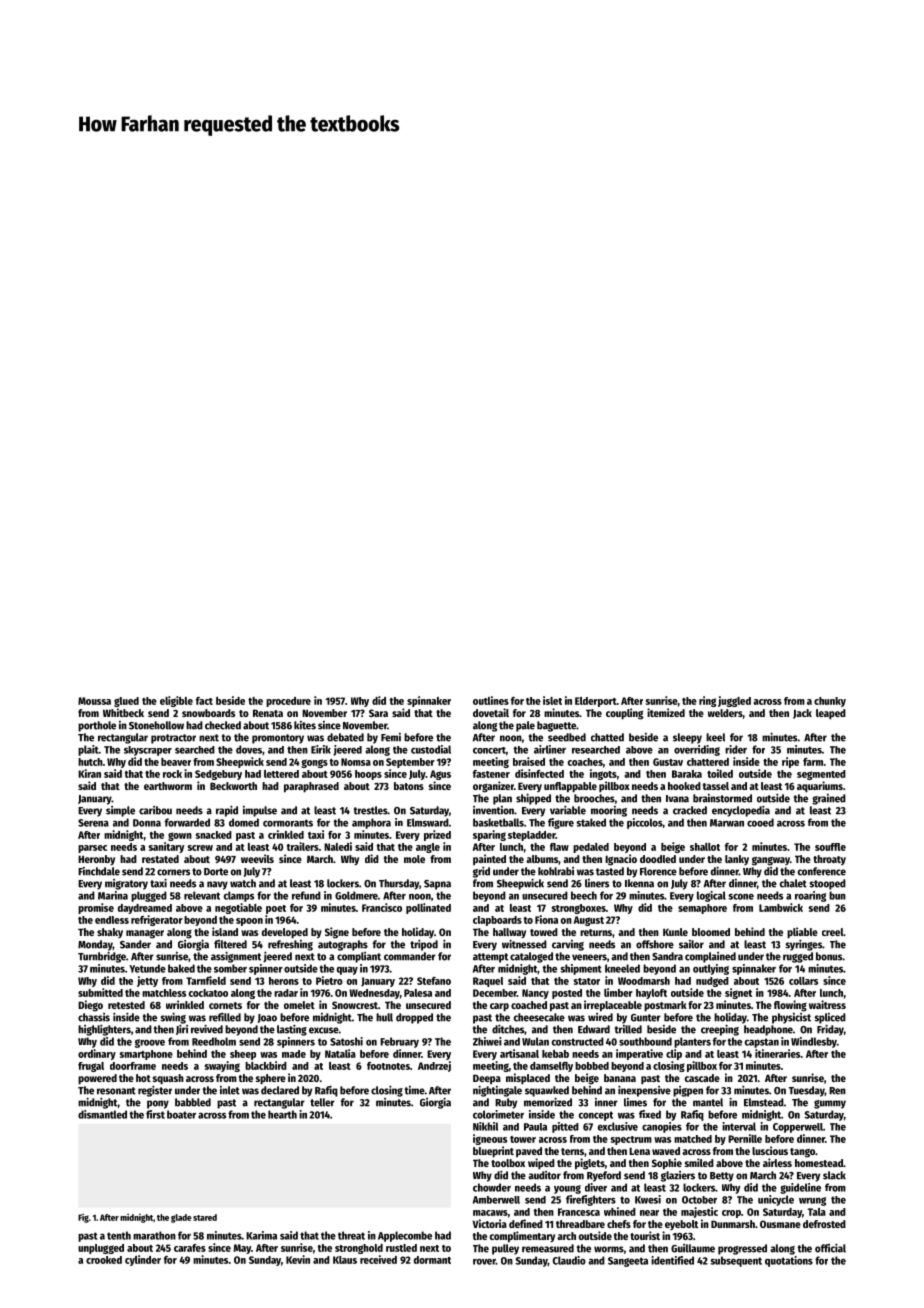 This screenshot has width=924, height=1308. What do you see at coordinates (645, 823) in the screenshot?
I see `piccolos` at bounding box center [645, 823].
